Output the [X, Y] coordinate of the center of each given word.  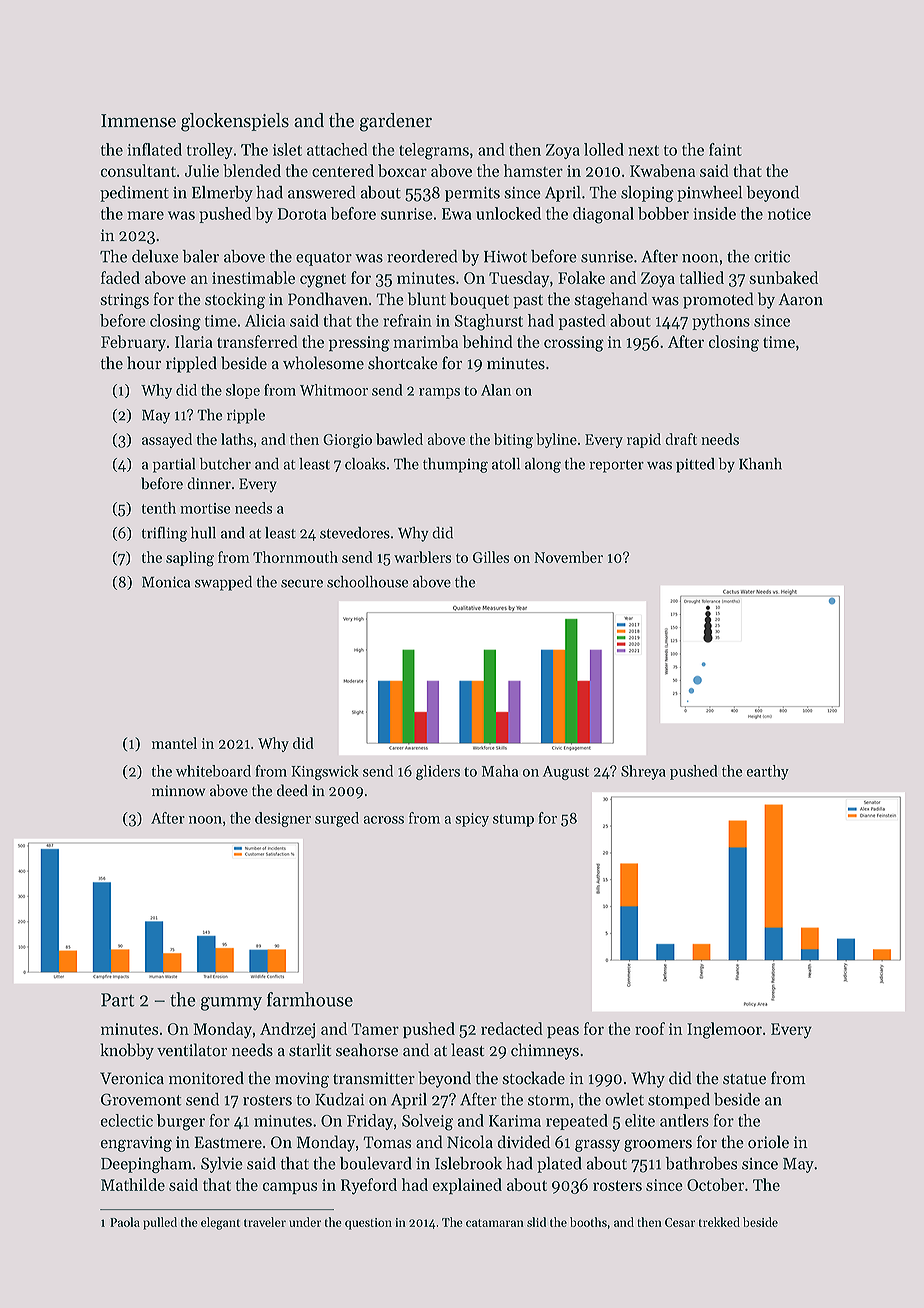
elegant [220, 1223]
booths [588, 1222]
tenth [159, 508]
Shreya [643, 772]
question [368, 1224]
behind [488, 341]
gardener [396, 122]
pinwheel [709, 194]
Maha [500, 771]
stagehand [611, 300]
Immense [138, 121]
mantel [174, 743]
